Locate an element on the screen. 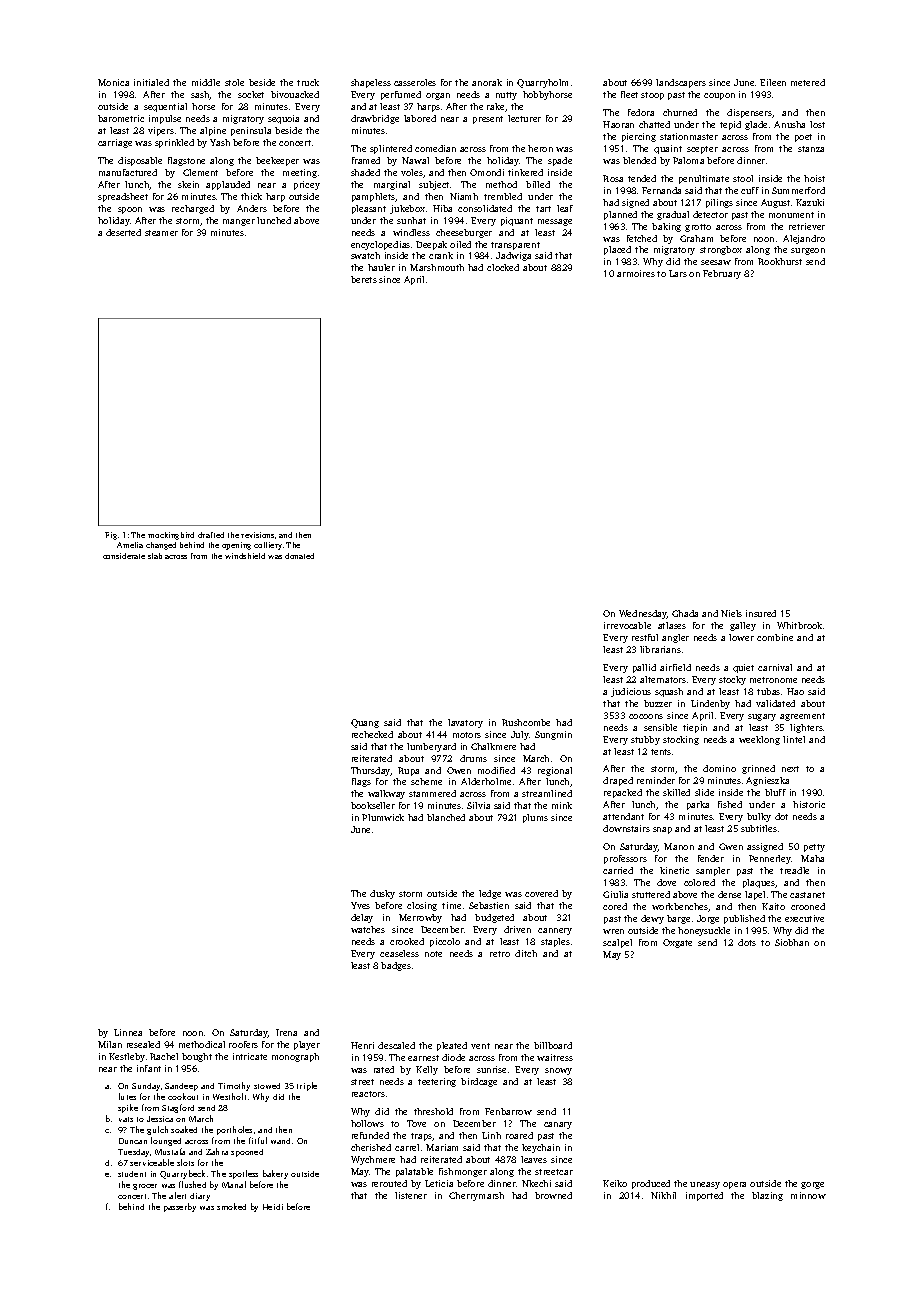 The width and height of the screenshot is (924, 1308). Rushcombe is located at coordinates (526, 722).
